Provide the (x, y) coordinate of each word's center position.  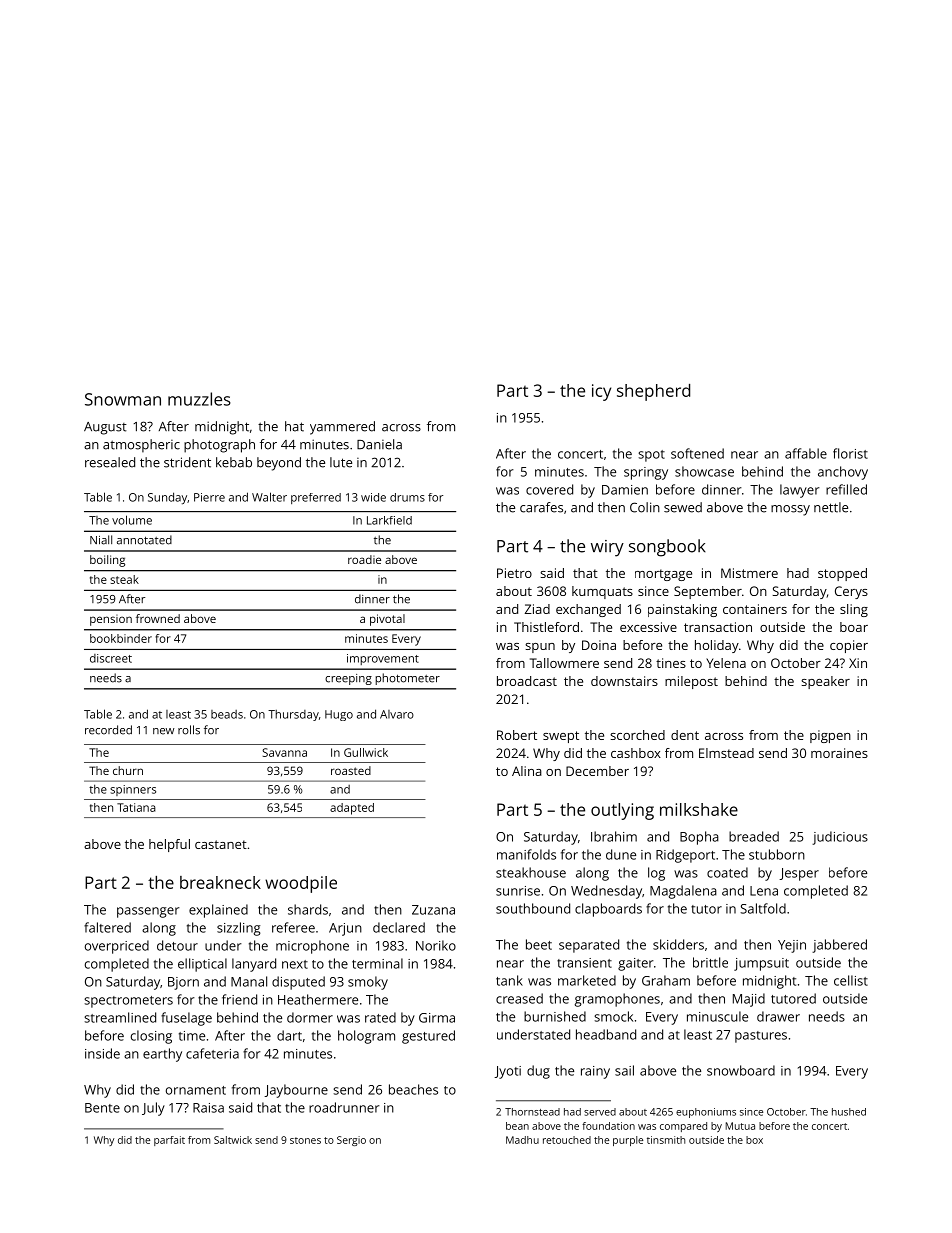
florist (850, 453)
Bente (102, 1108)
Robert (517, 735)
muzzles (199, 399)
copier (849, 646)
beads (227, 714)
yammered (342, 428)
